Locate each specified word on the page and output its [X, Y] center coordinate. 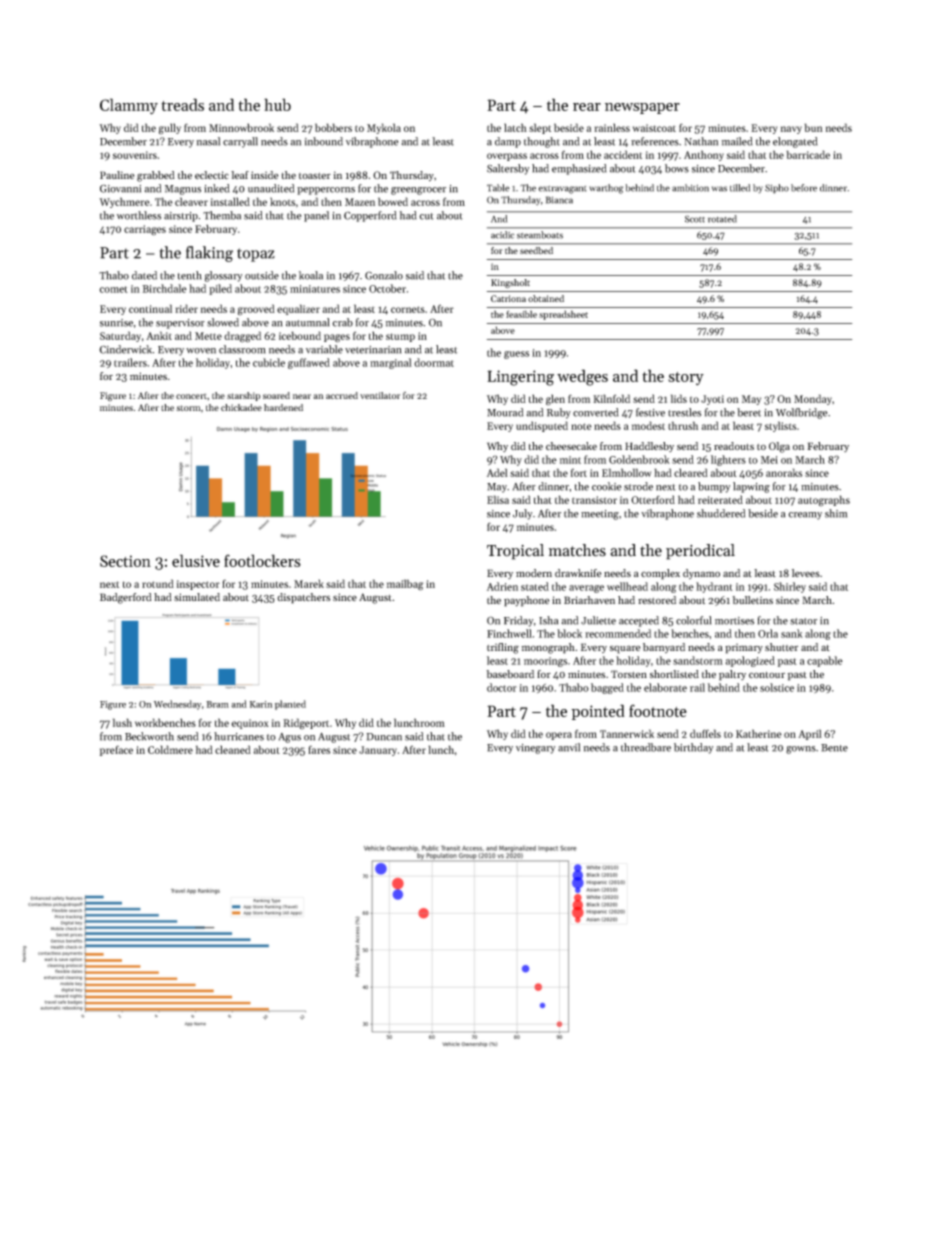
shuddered [721, 513]
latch [515, 127]
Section [125, 561]
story [686, 378]
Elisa [498, 499]
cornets [408, 309]
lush [122, 722]
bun [814, 127]
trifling [503, 648]
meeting [600, 515]
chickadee [241, 407]
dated [144, 275]
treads [182, 104]
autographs [824, 500]
